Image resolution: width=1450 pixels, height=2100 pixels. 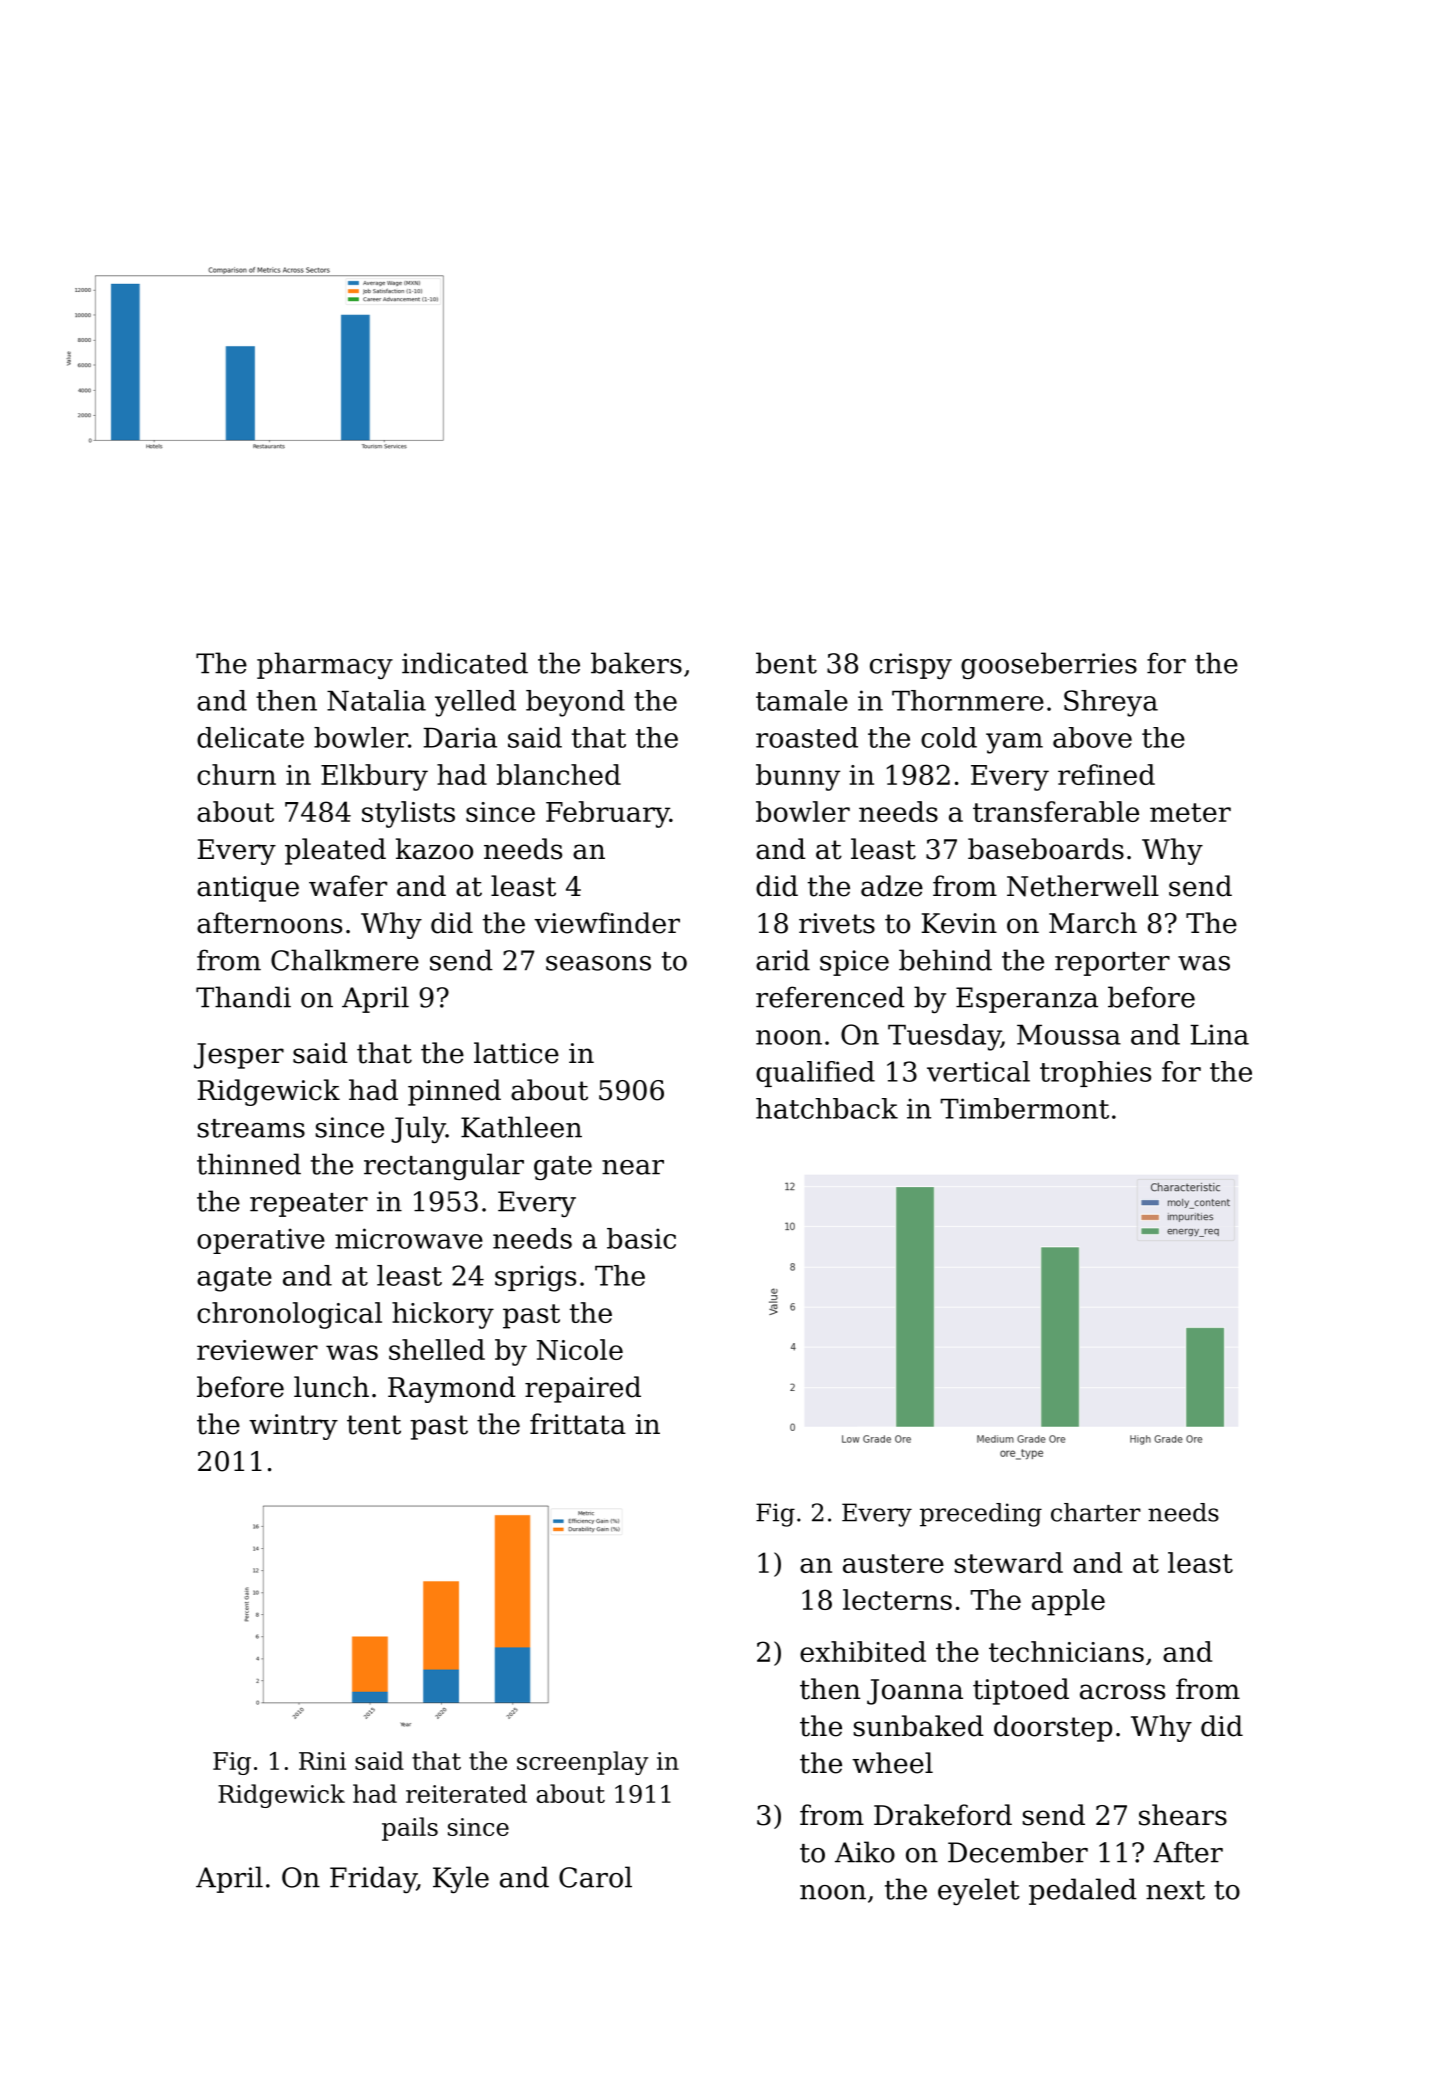 I want to click on Chalkmere, so click(x=345, y=960).
